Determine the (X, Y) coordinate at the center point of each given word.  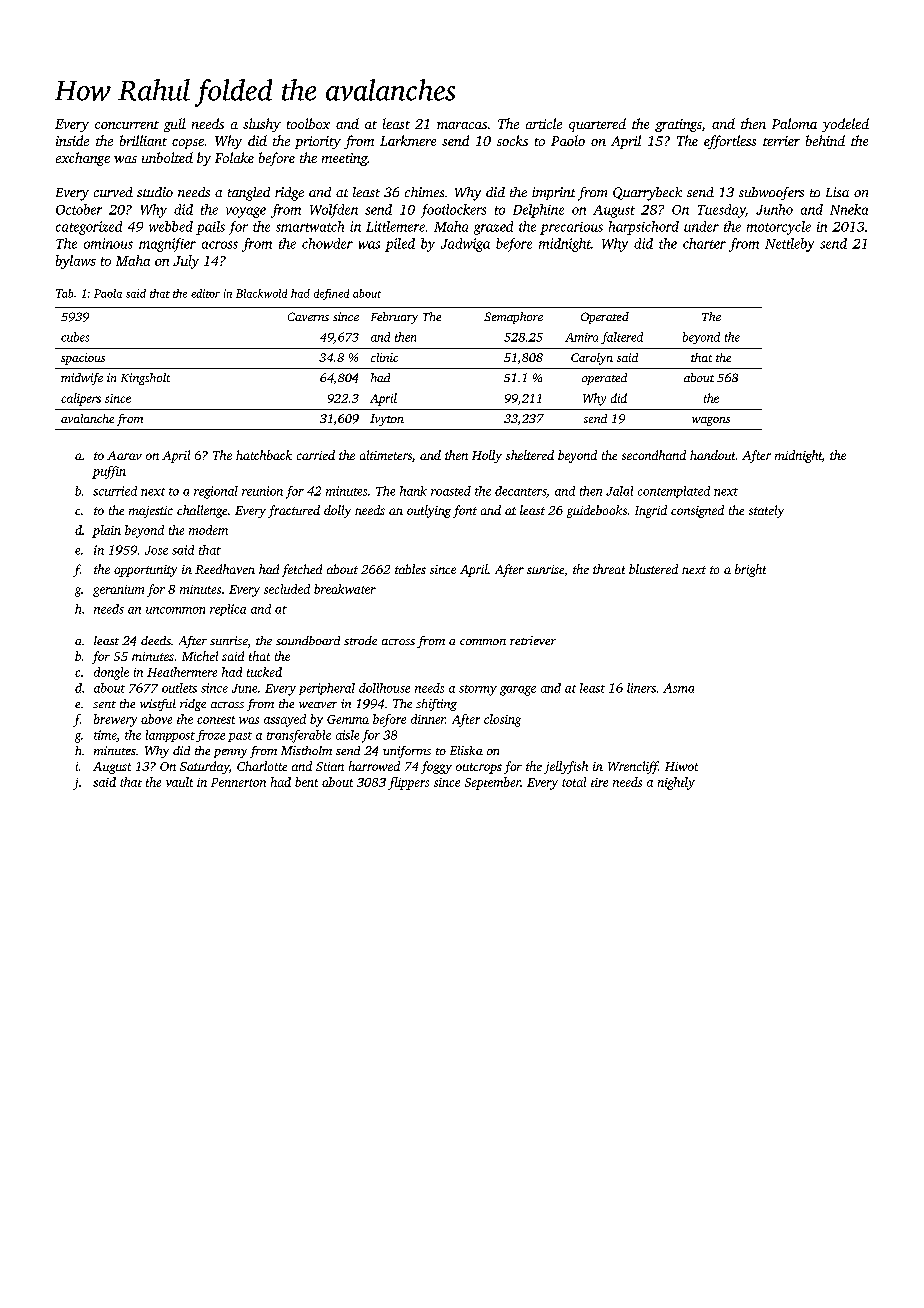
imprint (553, 193)
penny (230, 753)
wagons (711, 421)
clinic (384, 357)
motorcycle (779, 228)
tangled (249, 194)
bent (306, 782)
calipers (81, 399)
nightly (676, 783)
